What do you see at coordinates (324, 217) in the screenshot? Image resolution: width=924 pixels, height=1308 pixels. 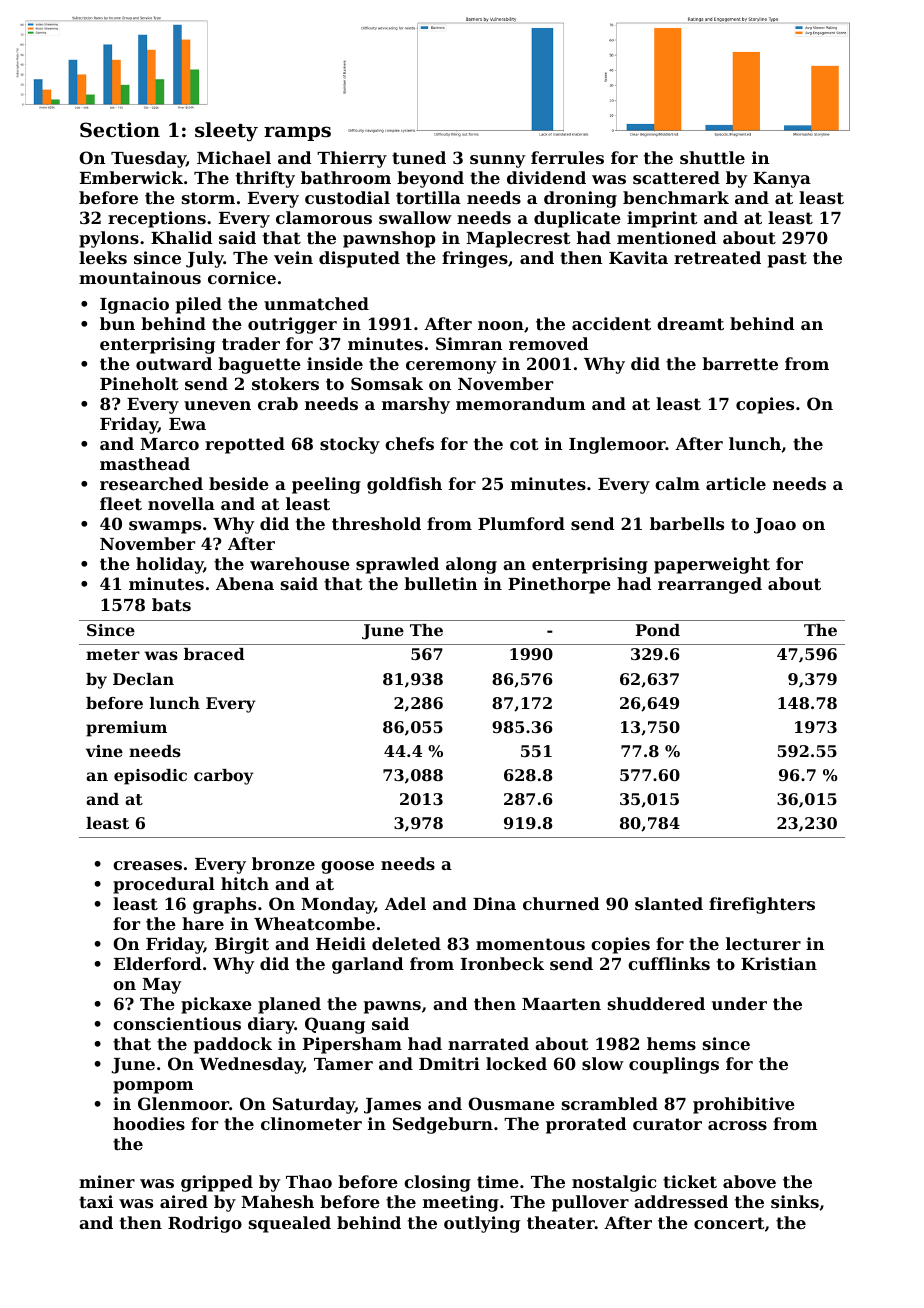 I see `clamorous` at bounding box center [324, 217].
